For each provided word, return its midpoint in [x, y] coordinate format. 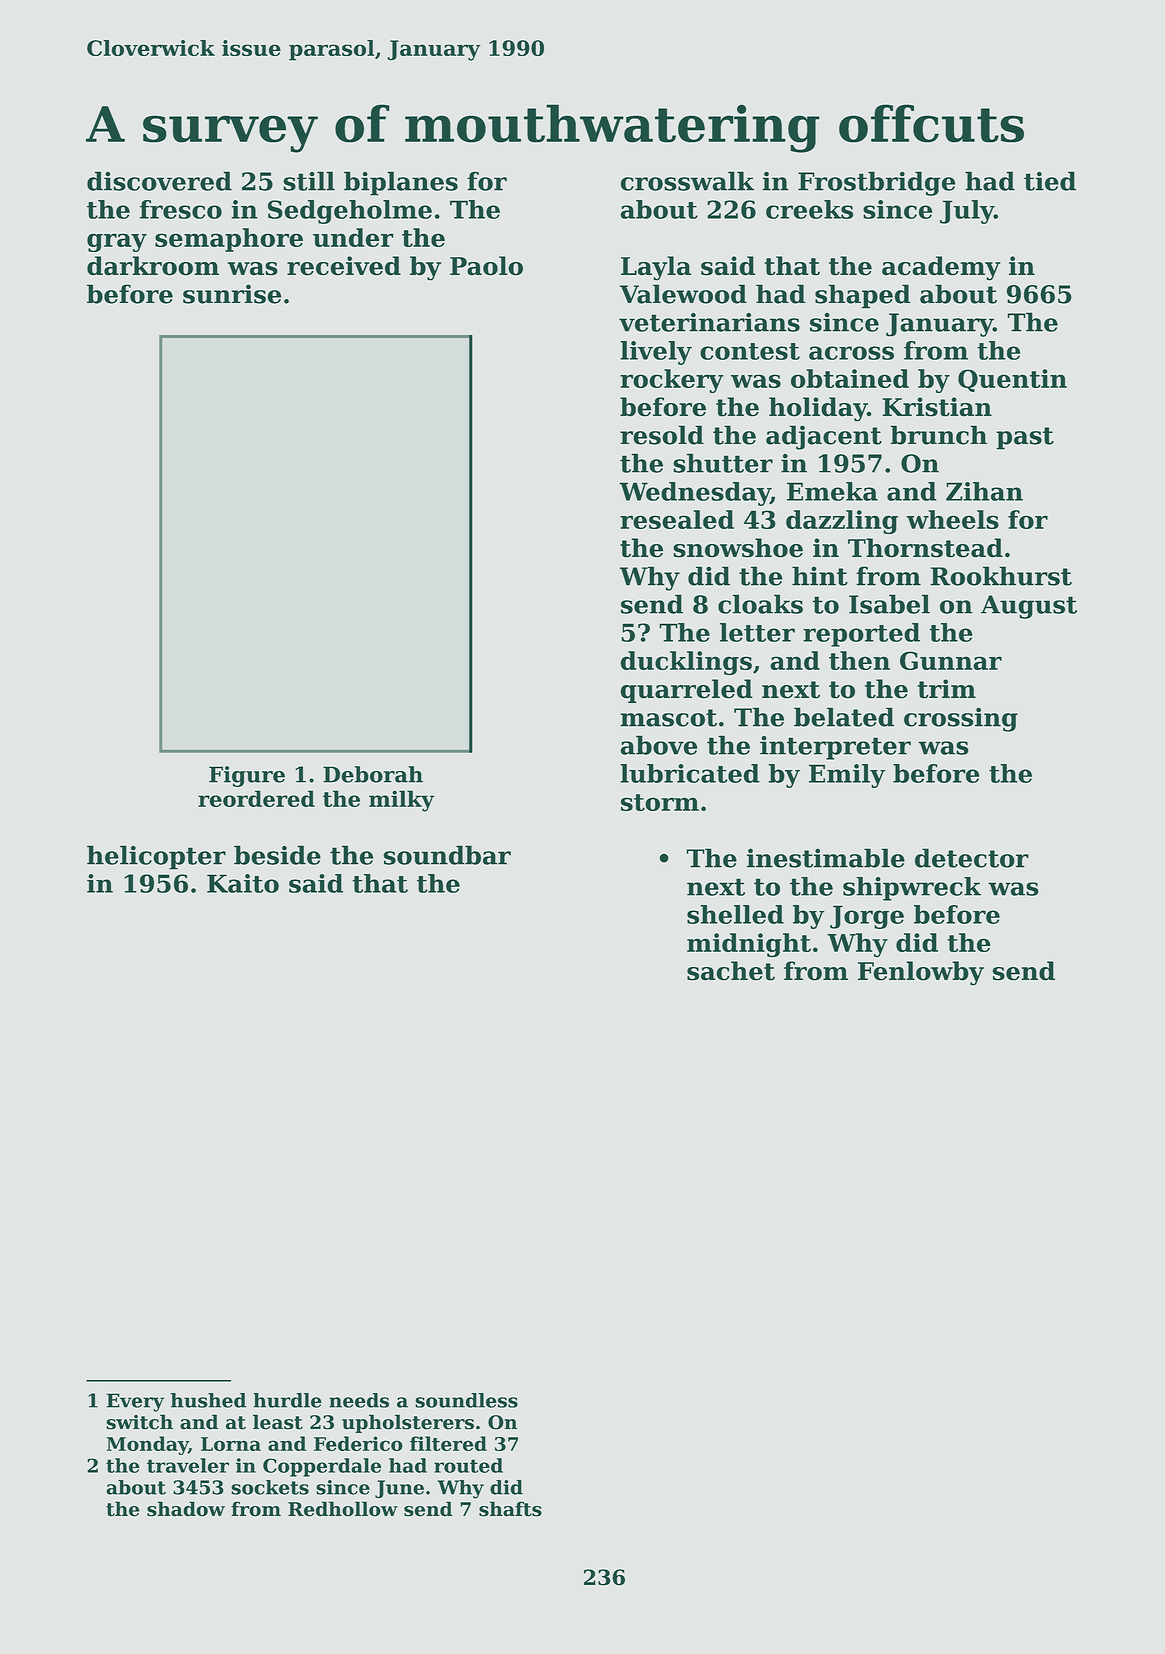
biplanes [401, 183]
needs [359, 1400]
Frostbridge [876, 183]
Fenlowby [921, 973]
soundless [466, 1400]
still [309, 181]
